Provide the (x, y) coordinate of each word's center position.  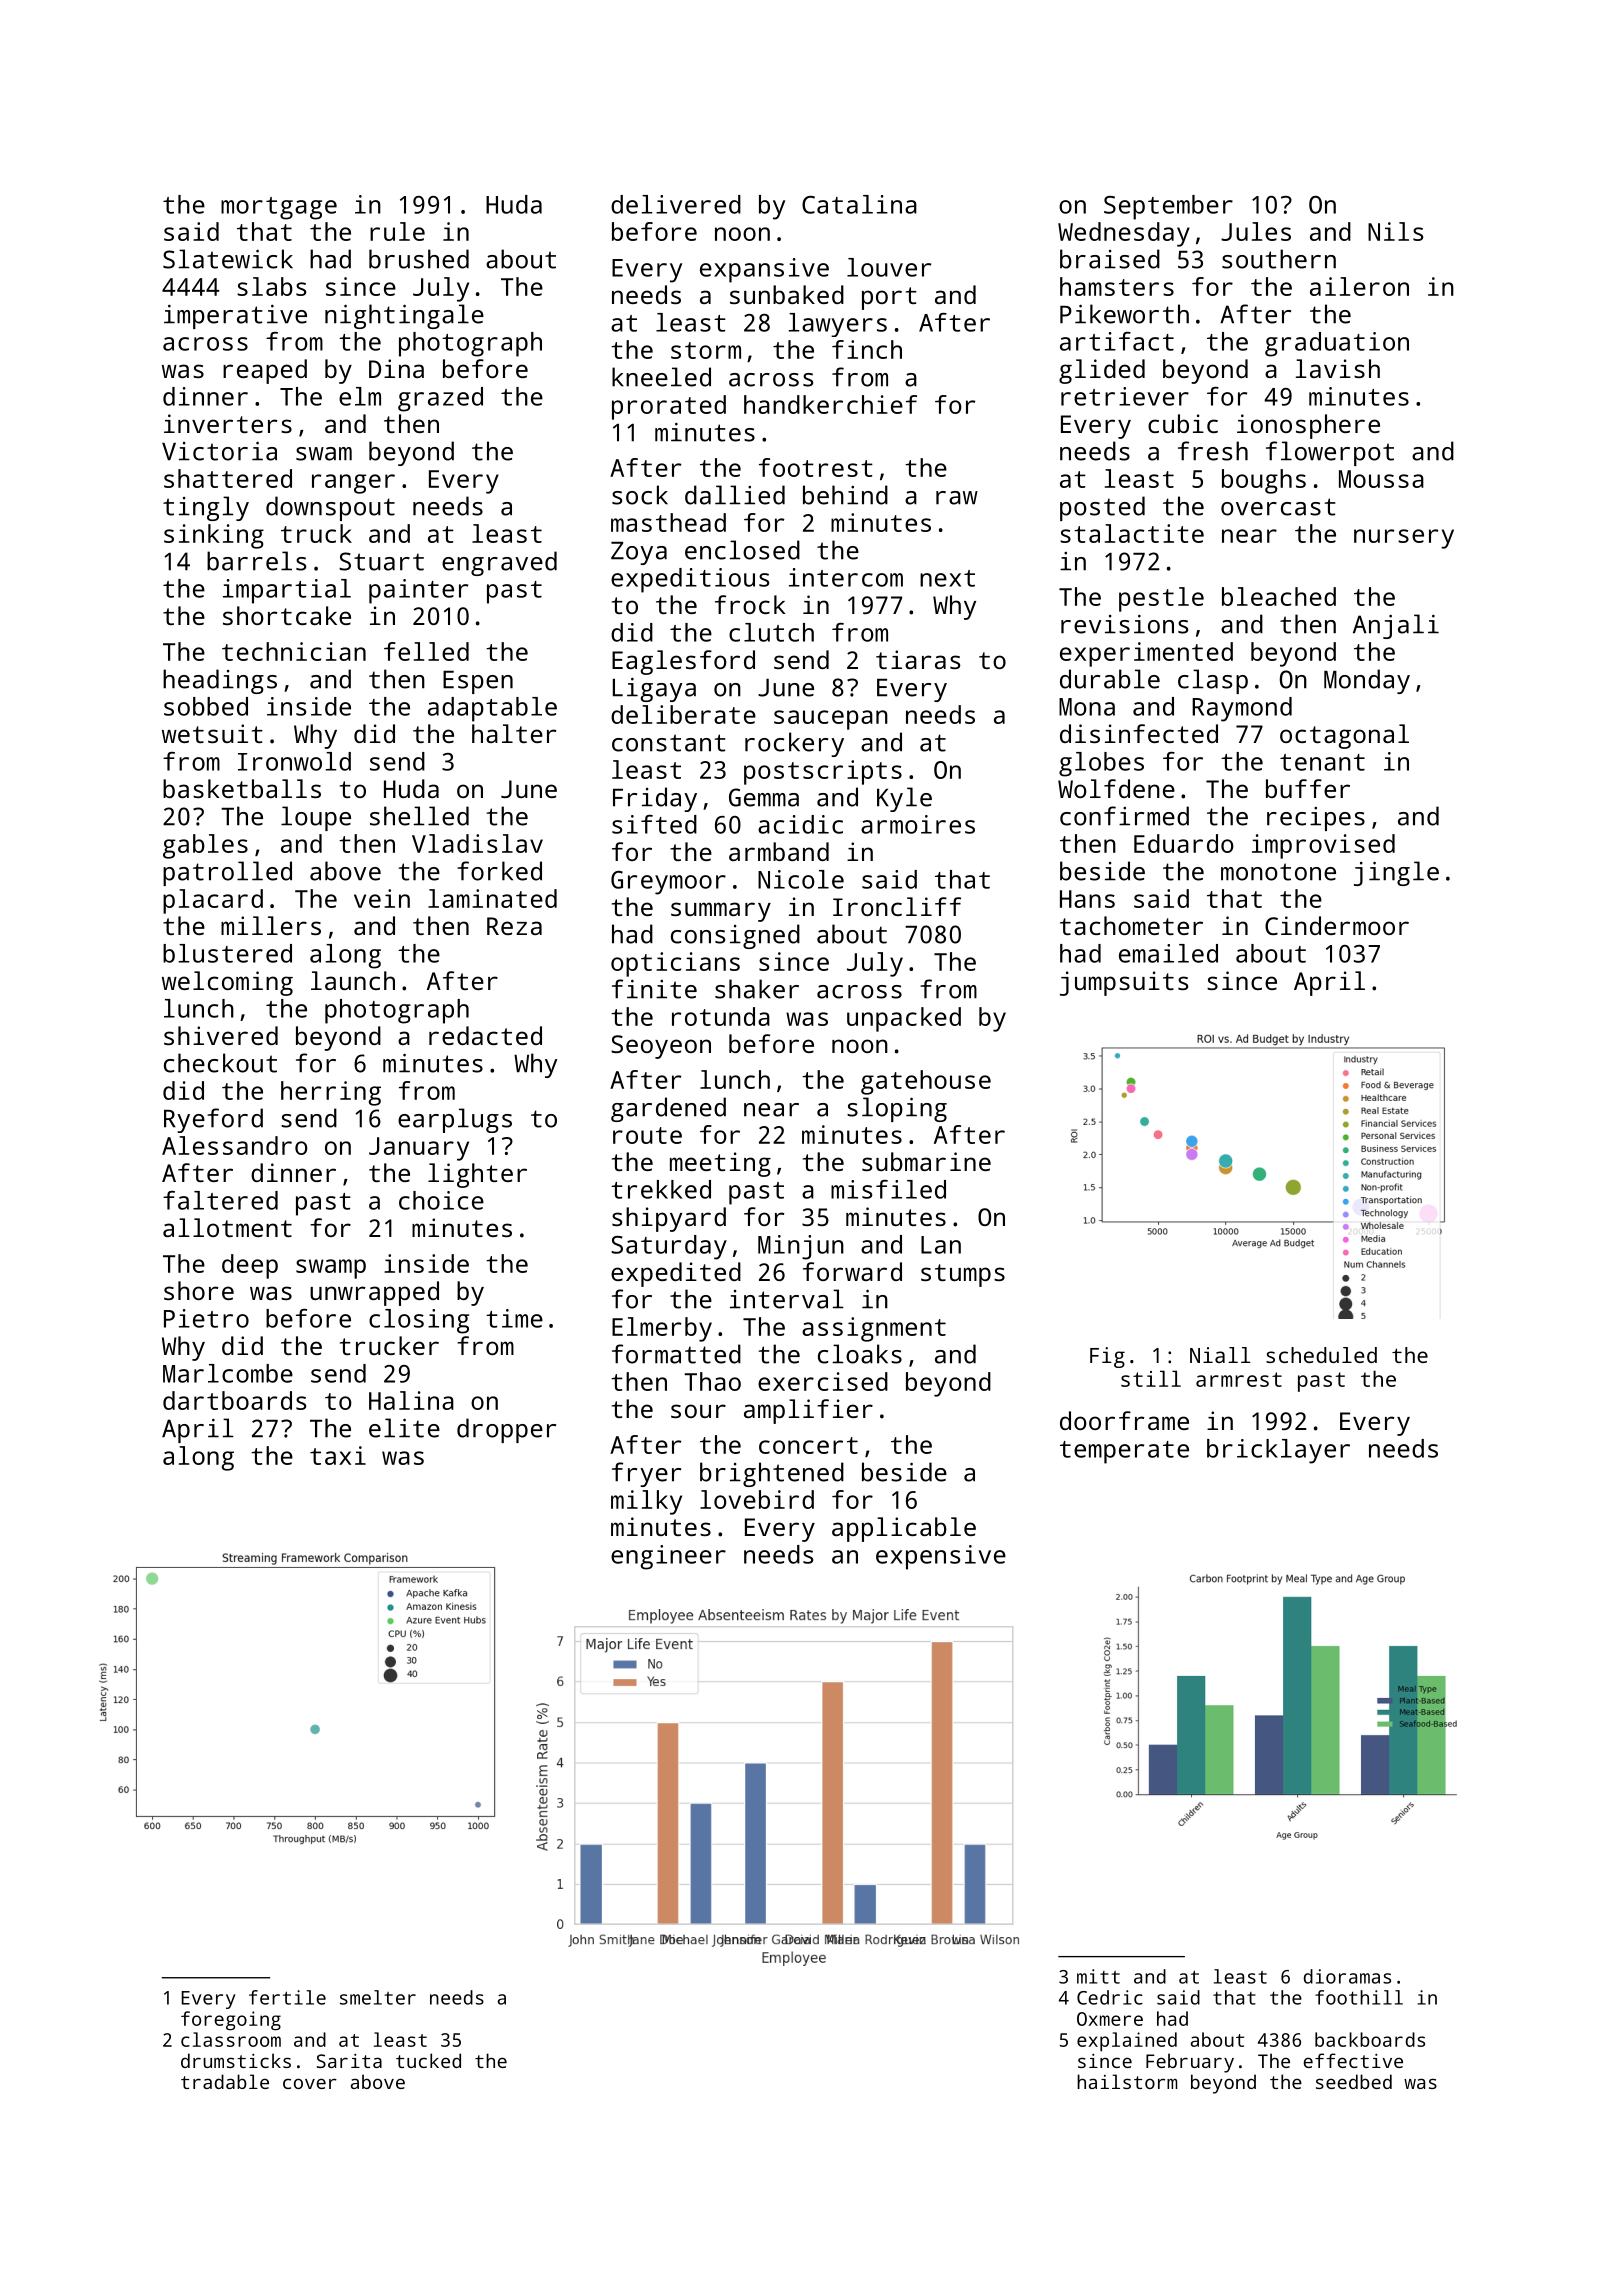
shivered (221, 1035)
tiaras (918, 659)
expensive (941, 1557)
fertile (287, 1997)
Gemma (764, 797)
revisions (1124, 624)
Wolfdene (1116, 788)
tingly (206, 508)
